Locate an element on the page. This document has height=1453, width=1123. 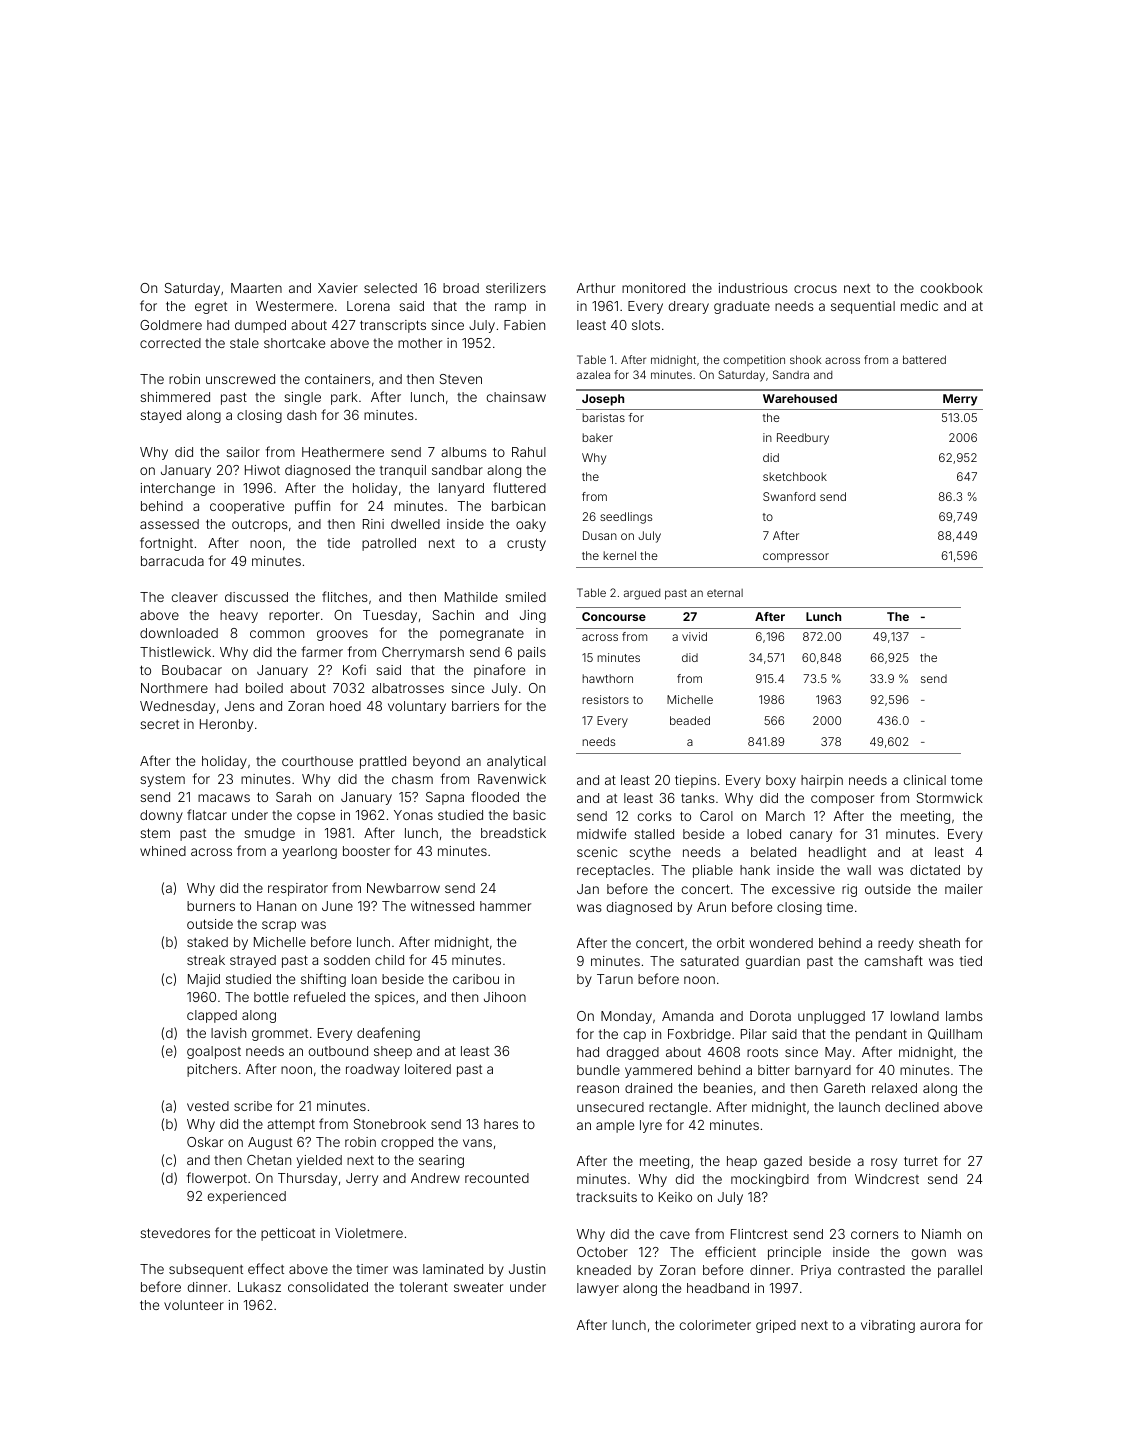
colorimeter is located at coordinates (715, 1325).
